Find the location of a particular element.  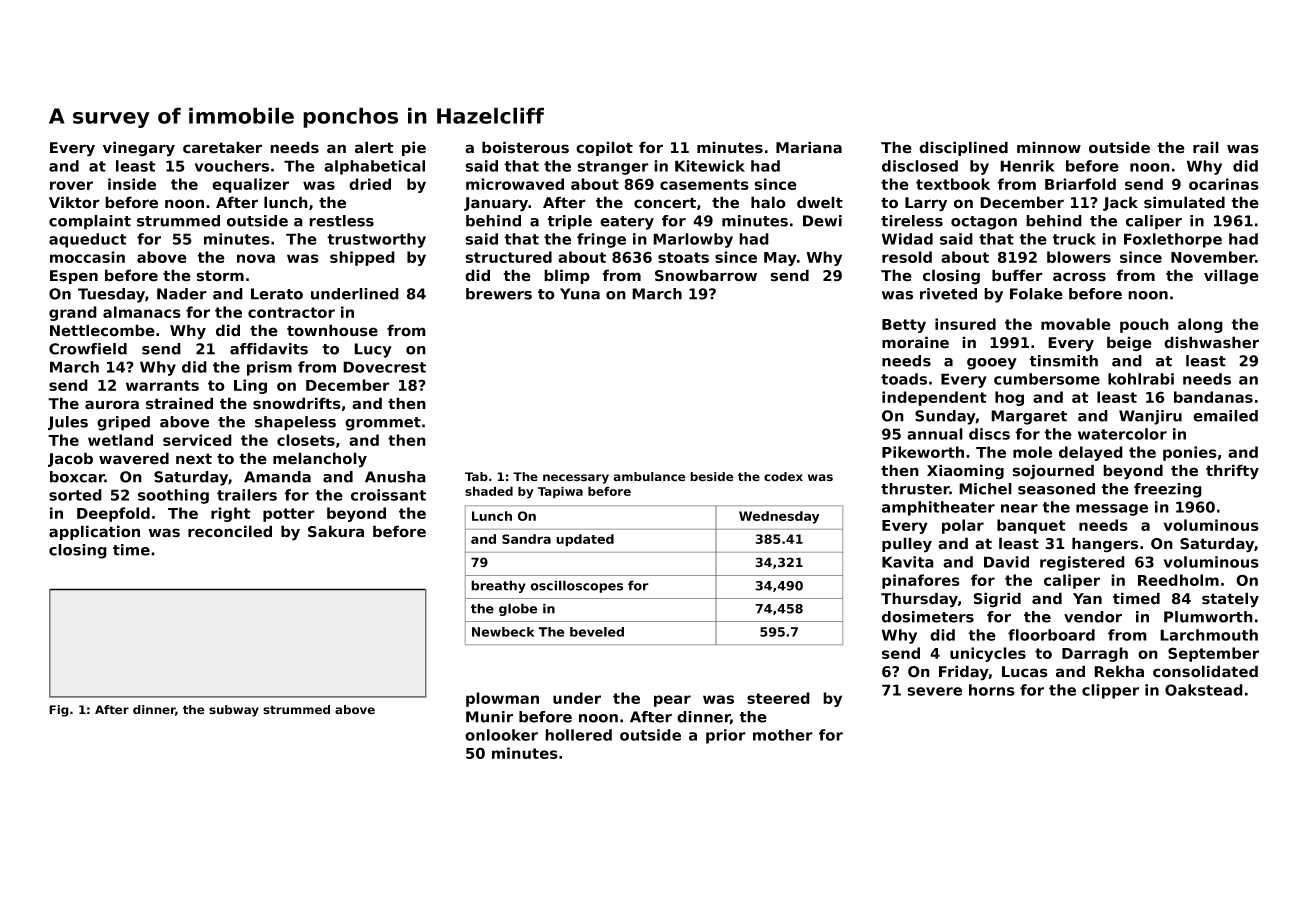

hangers is located at coordinates (1105, 545).
